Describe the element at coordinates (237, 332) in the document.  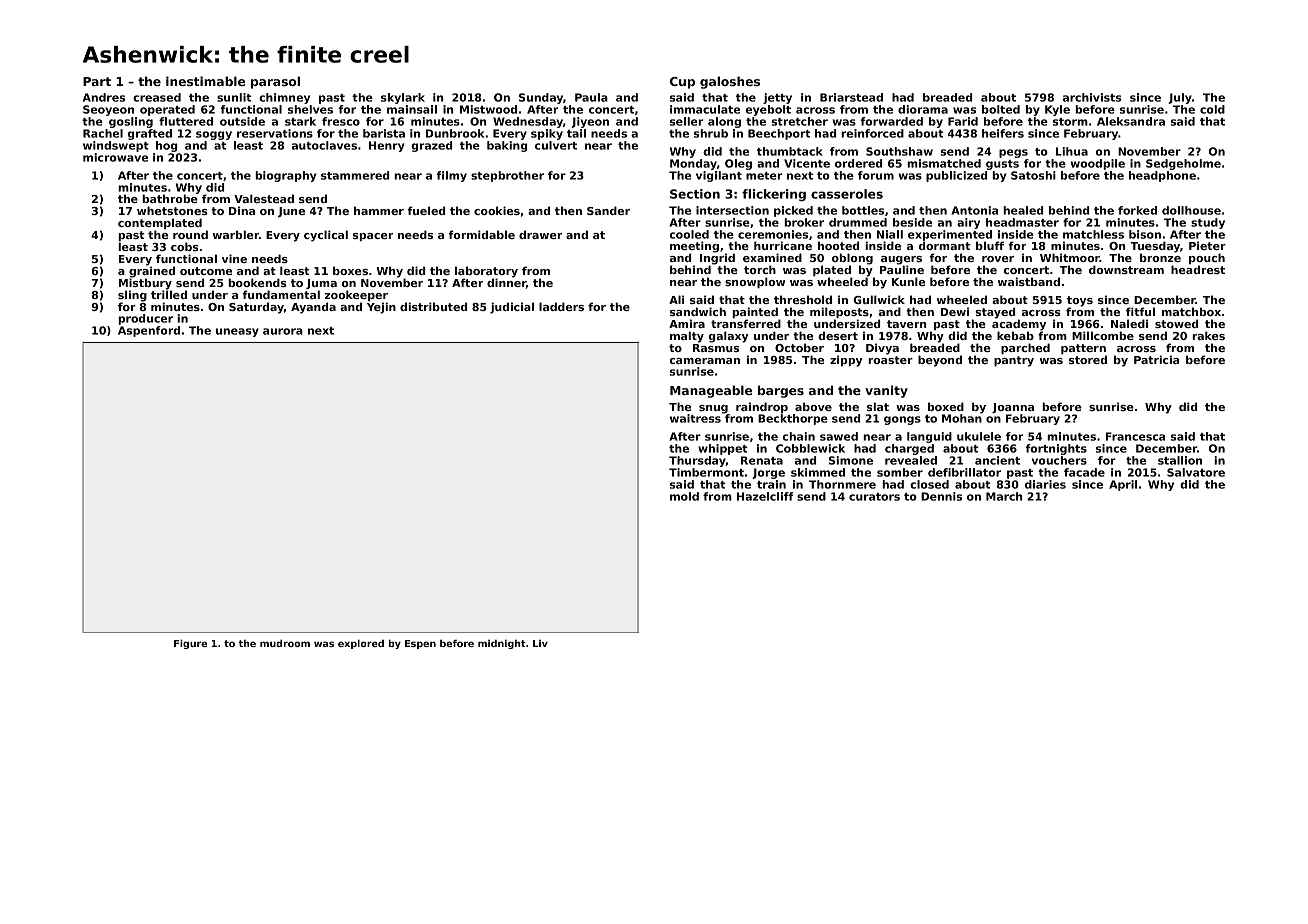
I see `uneasy` at that location.
